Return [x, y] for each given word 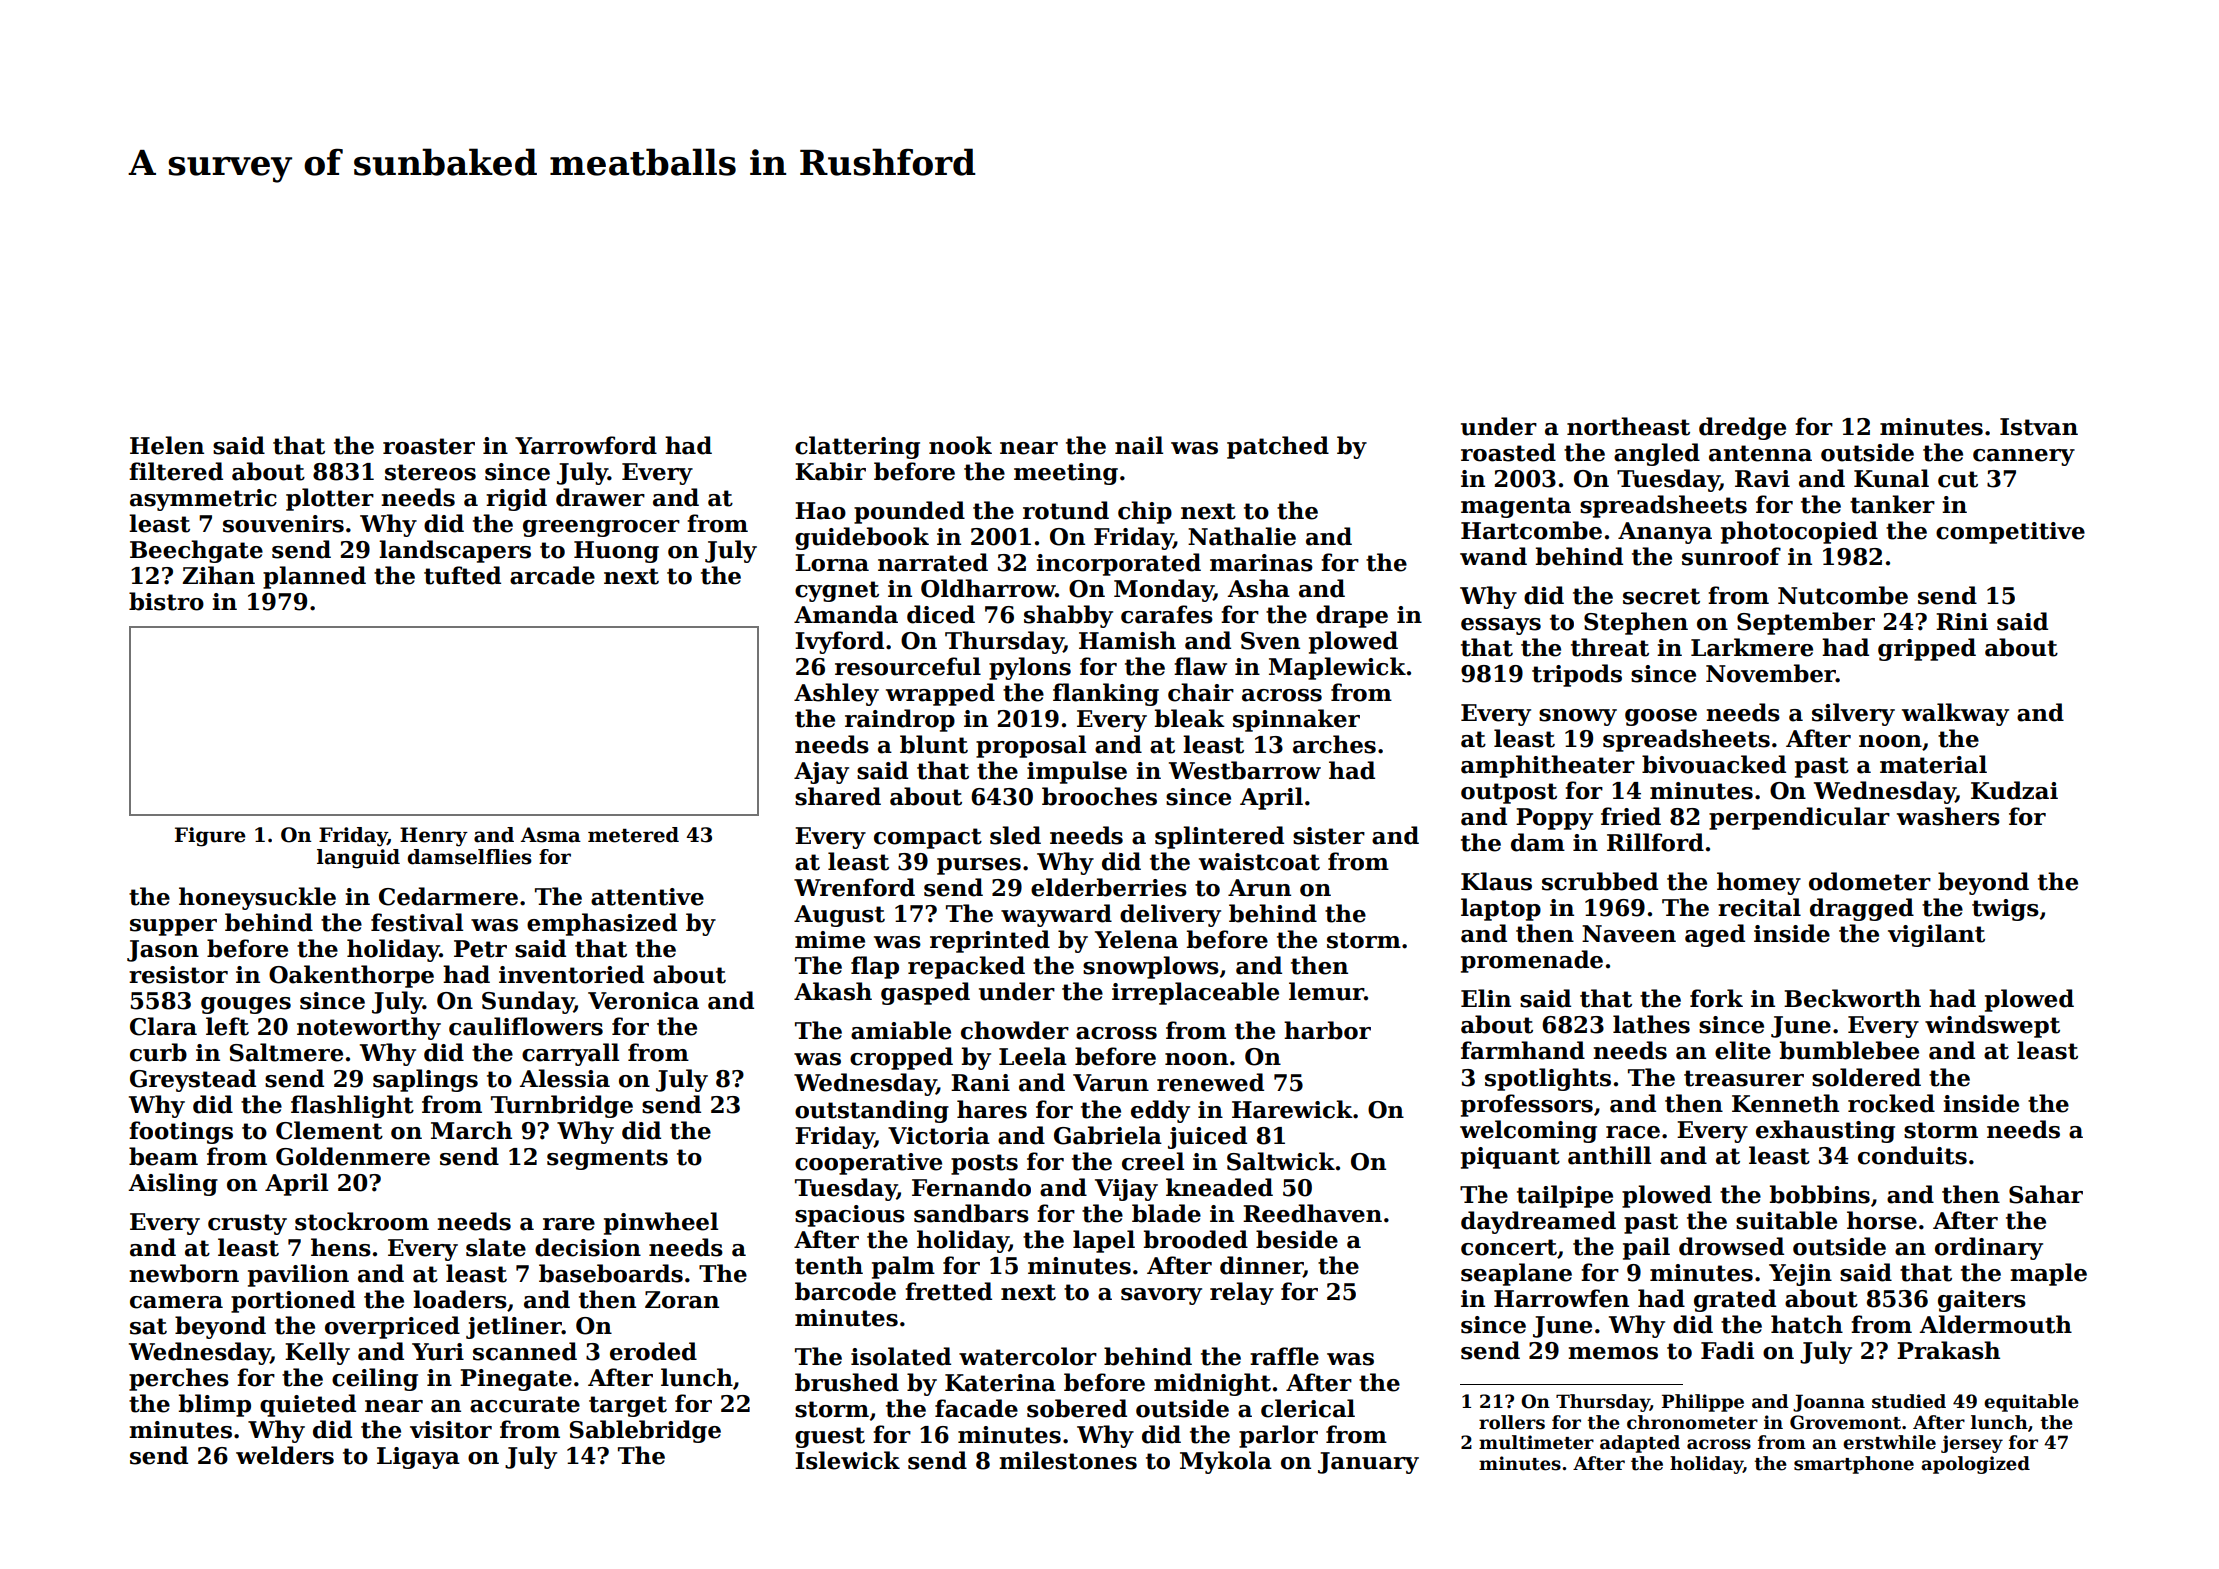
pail [1646, 1248]
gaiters [1982, 1301]
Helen [167, 445]
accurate [525, 1404]
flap [875, 967]
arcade [552, 575]
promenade [1532, 961]
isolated [901, 1356]
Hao [820, 511]
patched [1278, 447]
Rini [1962, 621]
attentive [647, 897]
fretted [948, 1291]
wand [1493, 556]
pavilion [298, 1275]
